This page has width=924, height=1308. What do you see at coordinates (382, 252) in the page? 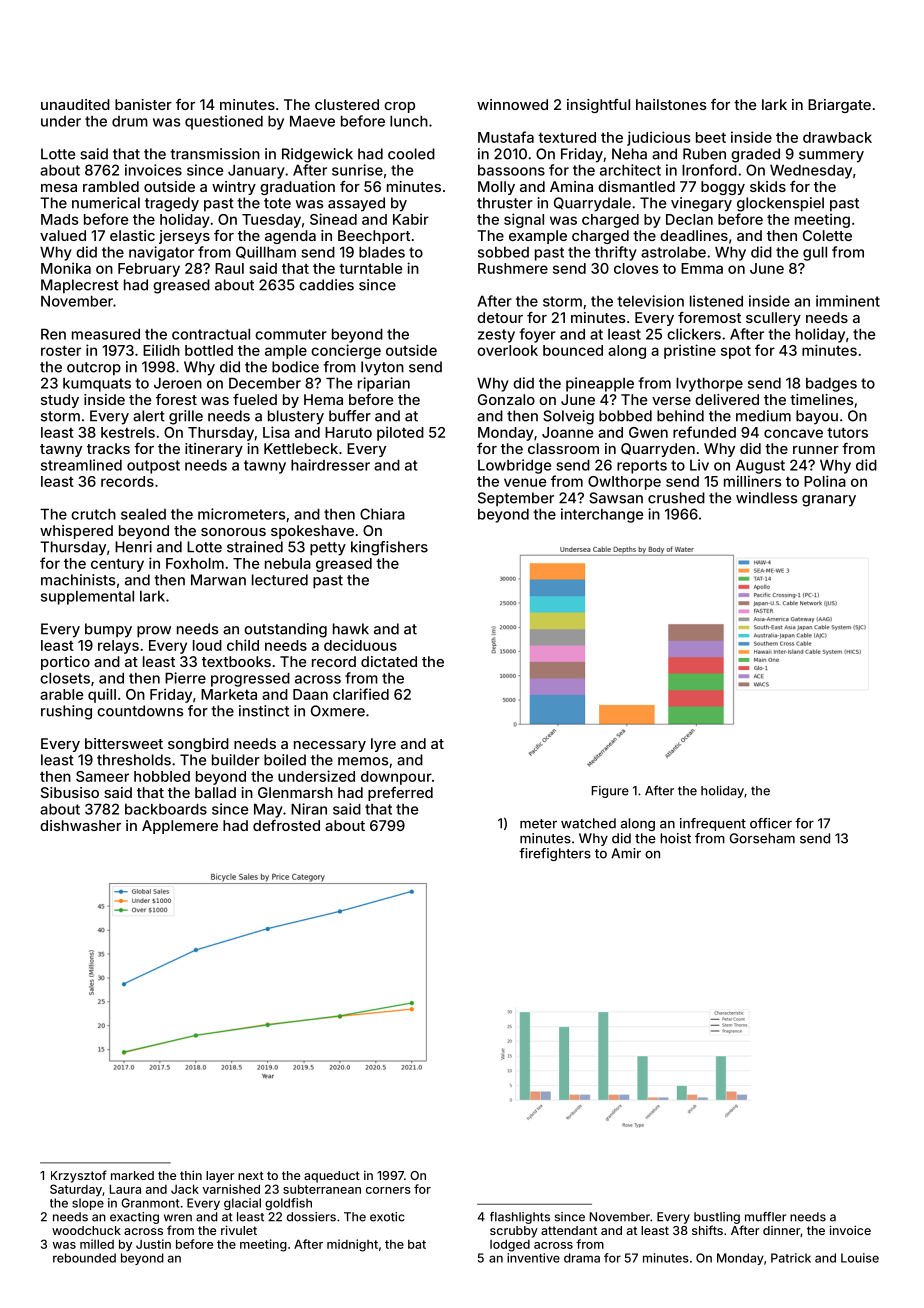
I see `blades` at bounding box center [382, 252].
